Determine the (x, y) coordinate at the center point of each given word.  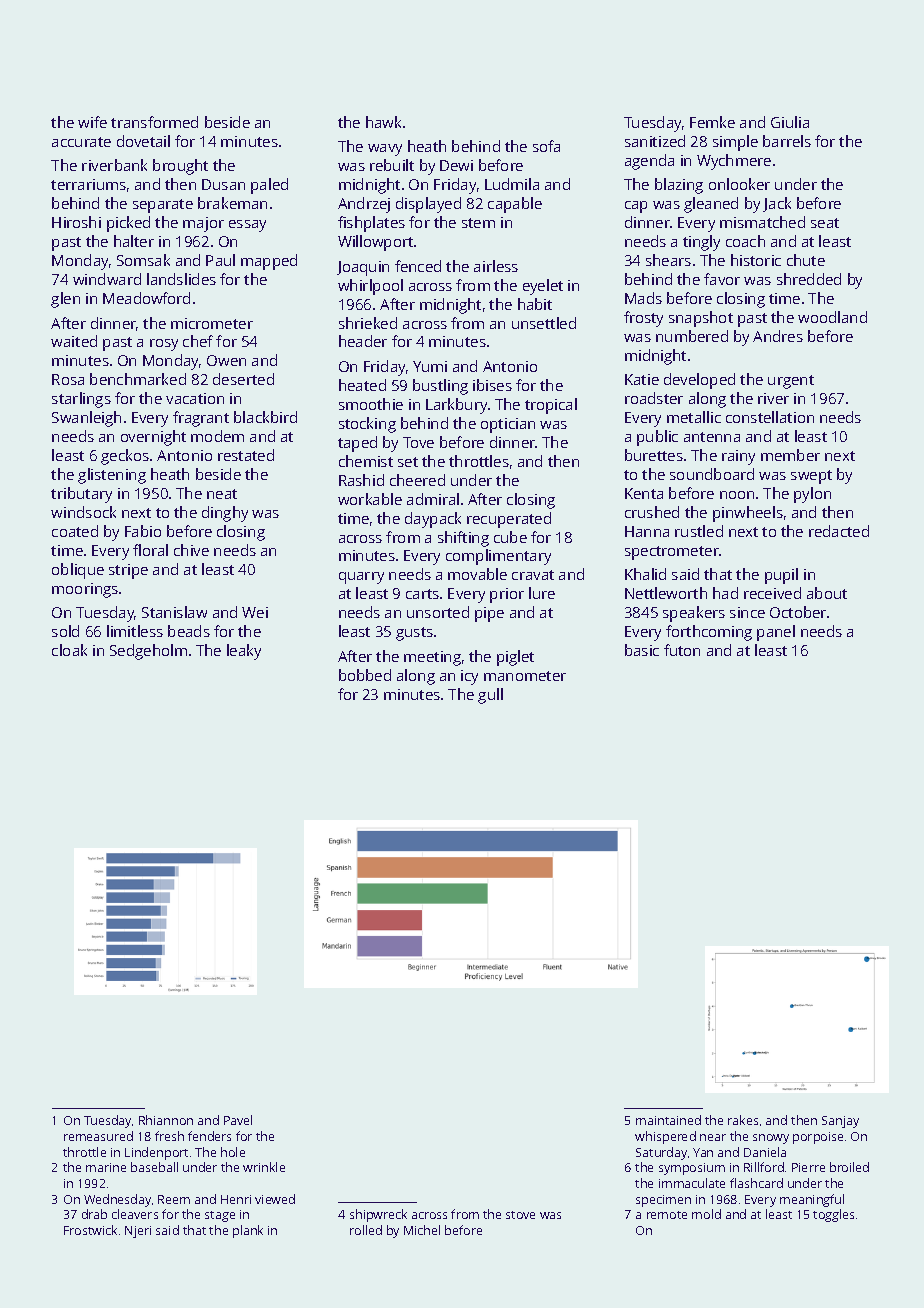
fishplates (371, 224)
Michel (422, 1230)
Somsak (143, 260)
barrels (787, 141)
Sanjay (840, 1122)
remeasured (98, 1136)
